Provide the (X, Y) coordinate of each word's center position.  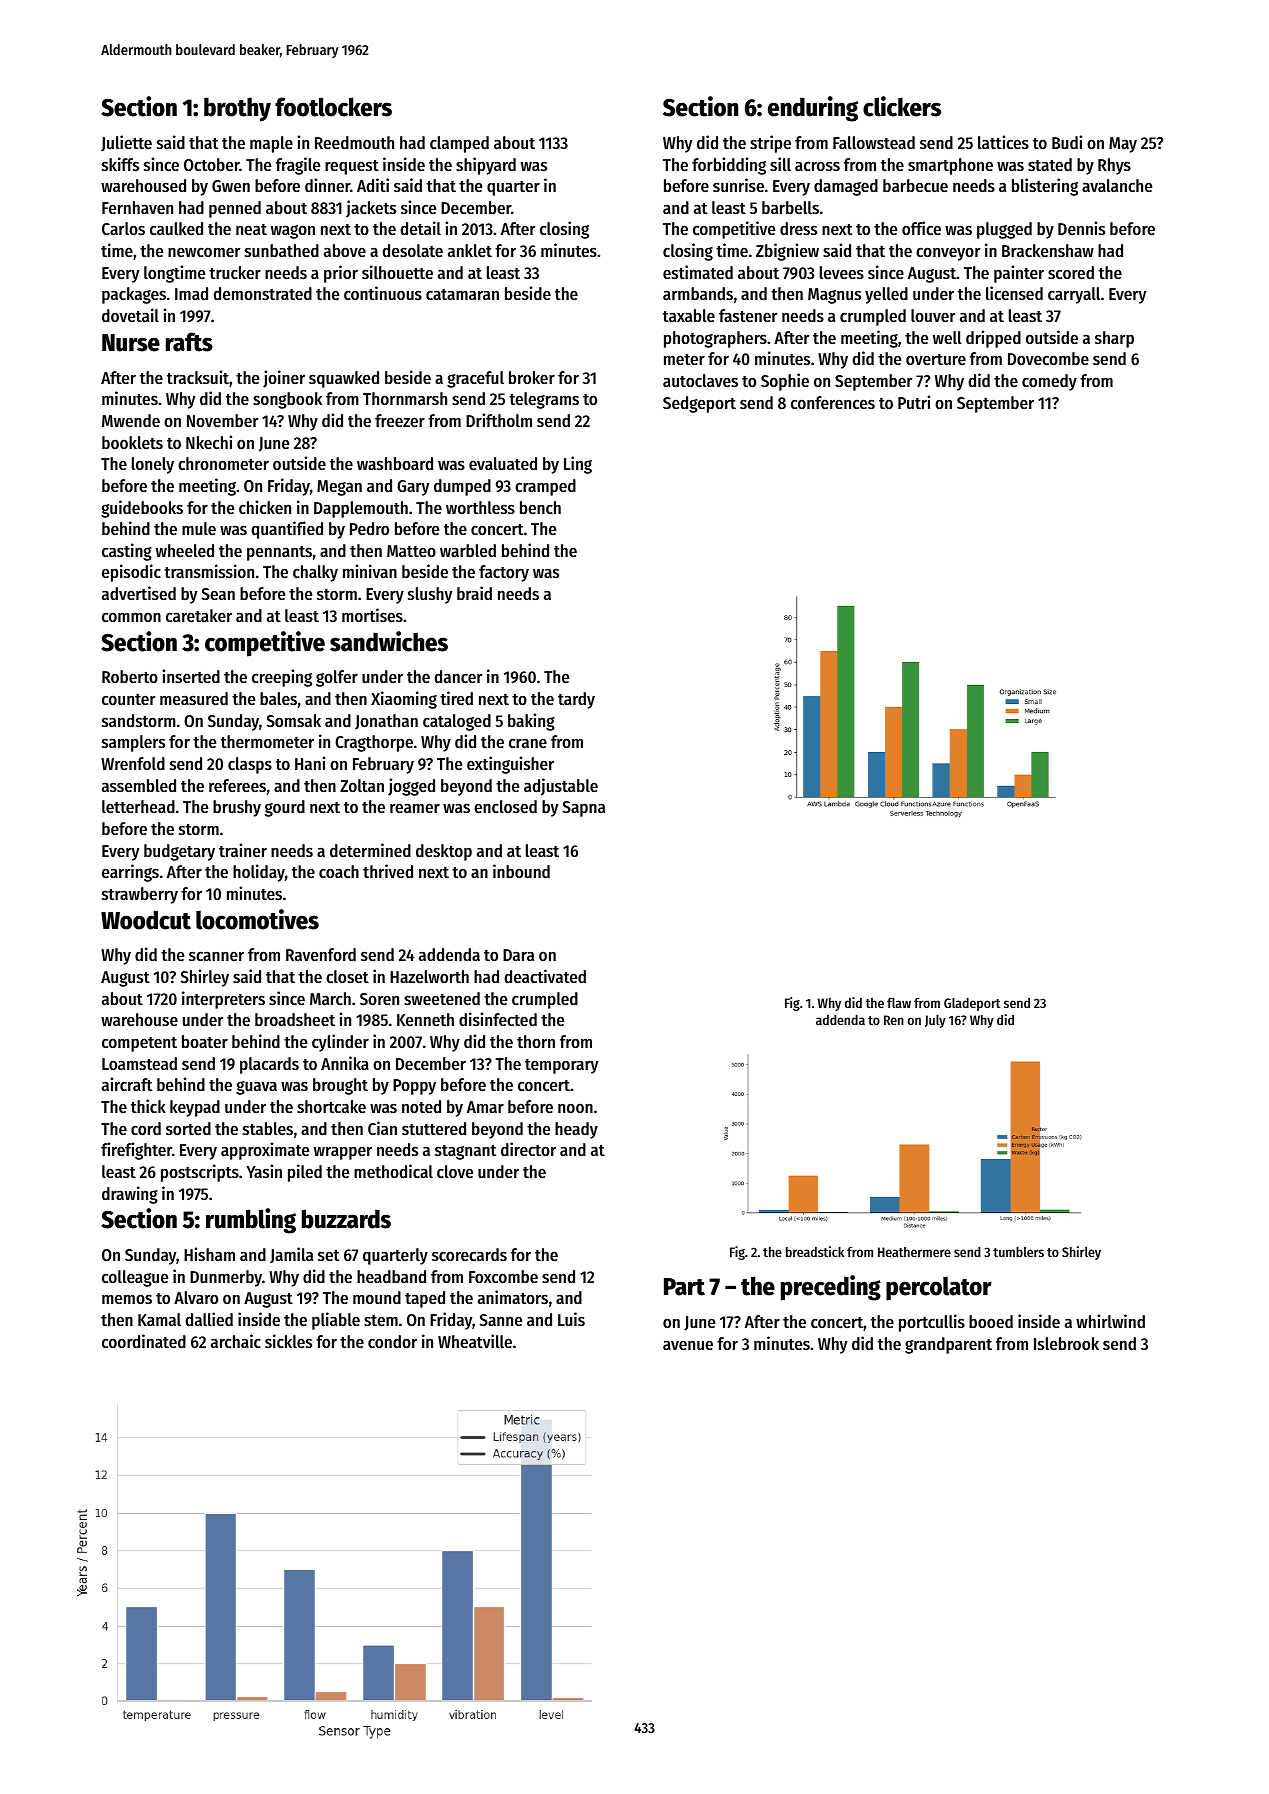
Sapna (583, 809)
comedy (1049, 382)
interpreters (223, 1000)
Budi (1067, 142)
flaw (899, 1002)
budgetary (179, 852)
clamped (459, 144)
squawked (344, 379)
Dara (518, 955)
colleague (135, 1278)
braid (474, 593)
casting (127, 552)
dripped (993, 339)
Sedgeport (699, 404)
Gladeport (972, 1004)
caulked (176, 228)
